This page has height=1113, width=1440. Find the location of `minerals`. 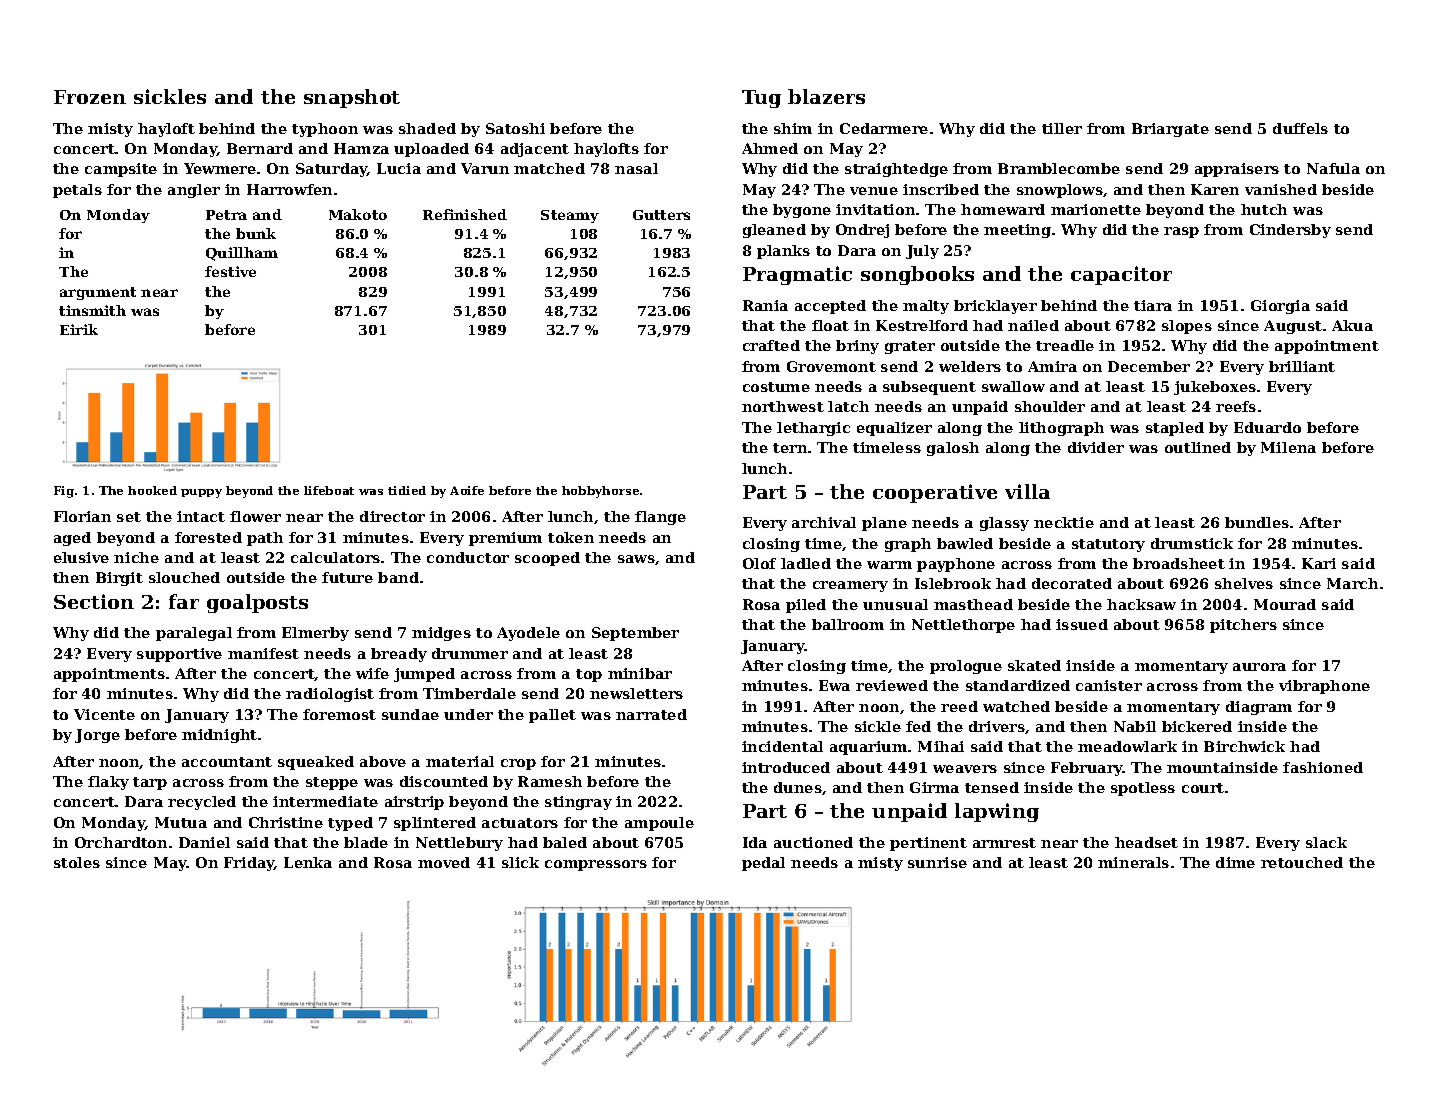

minerals is located at coordinates (1133, 862).
